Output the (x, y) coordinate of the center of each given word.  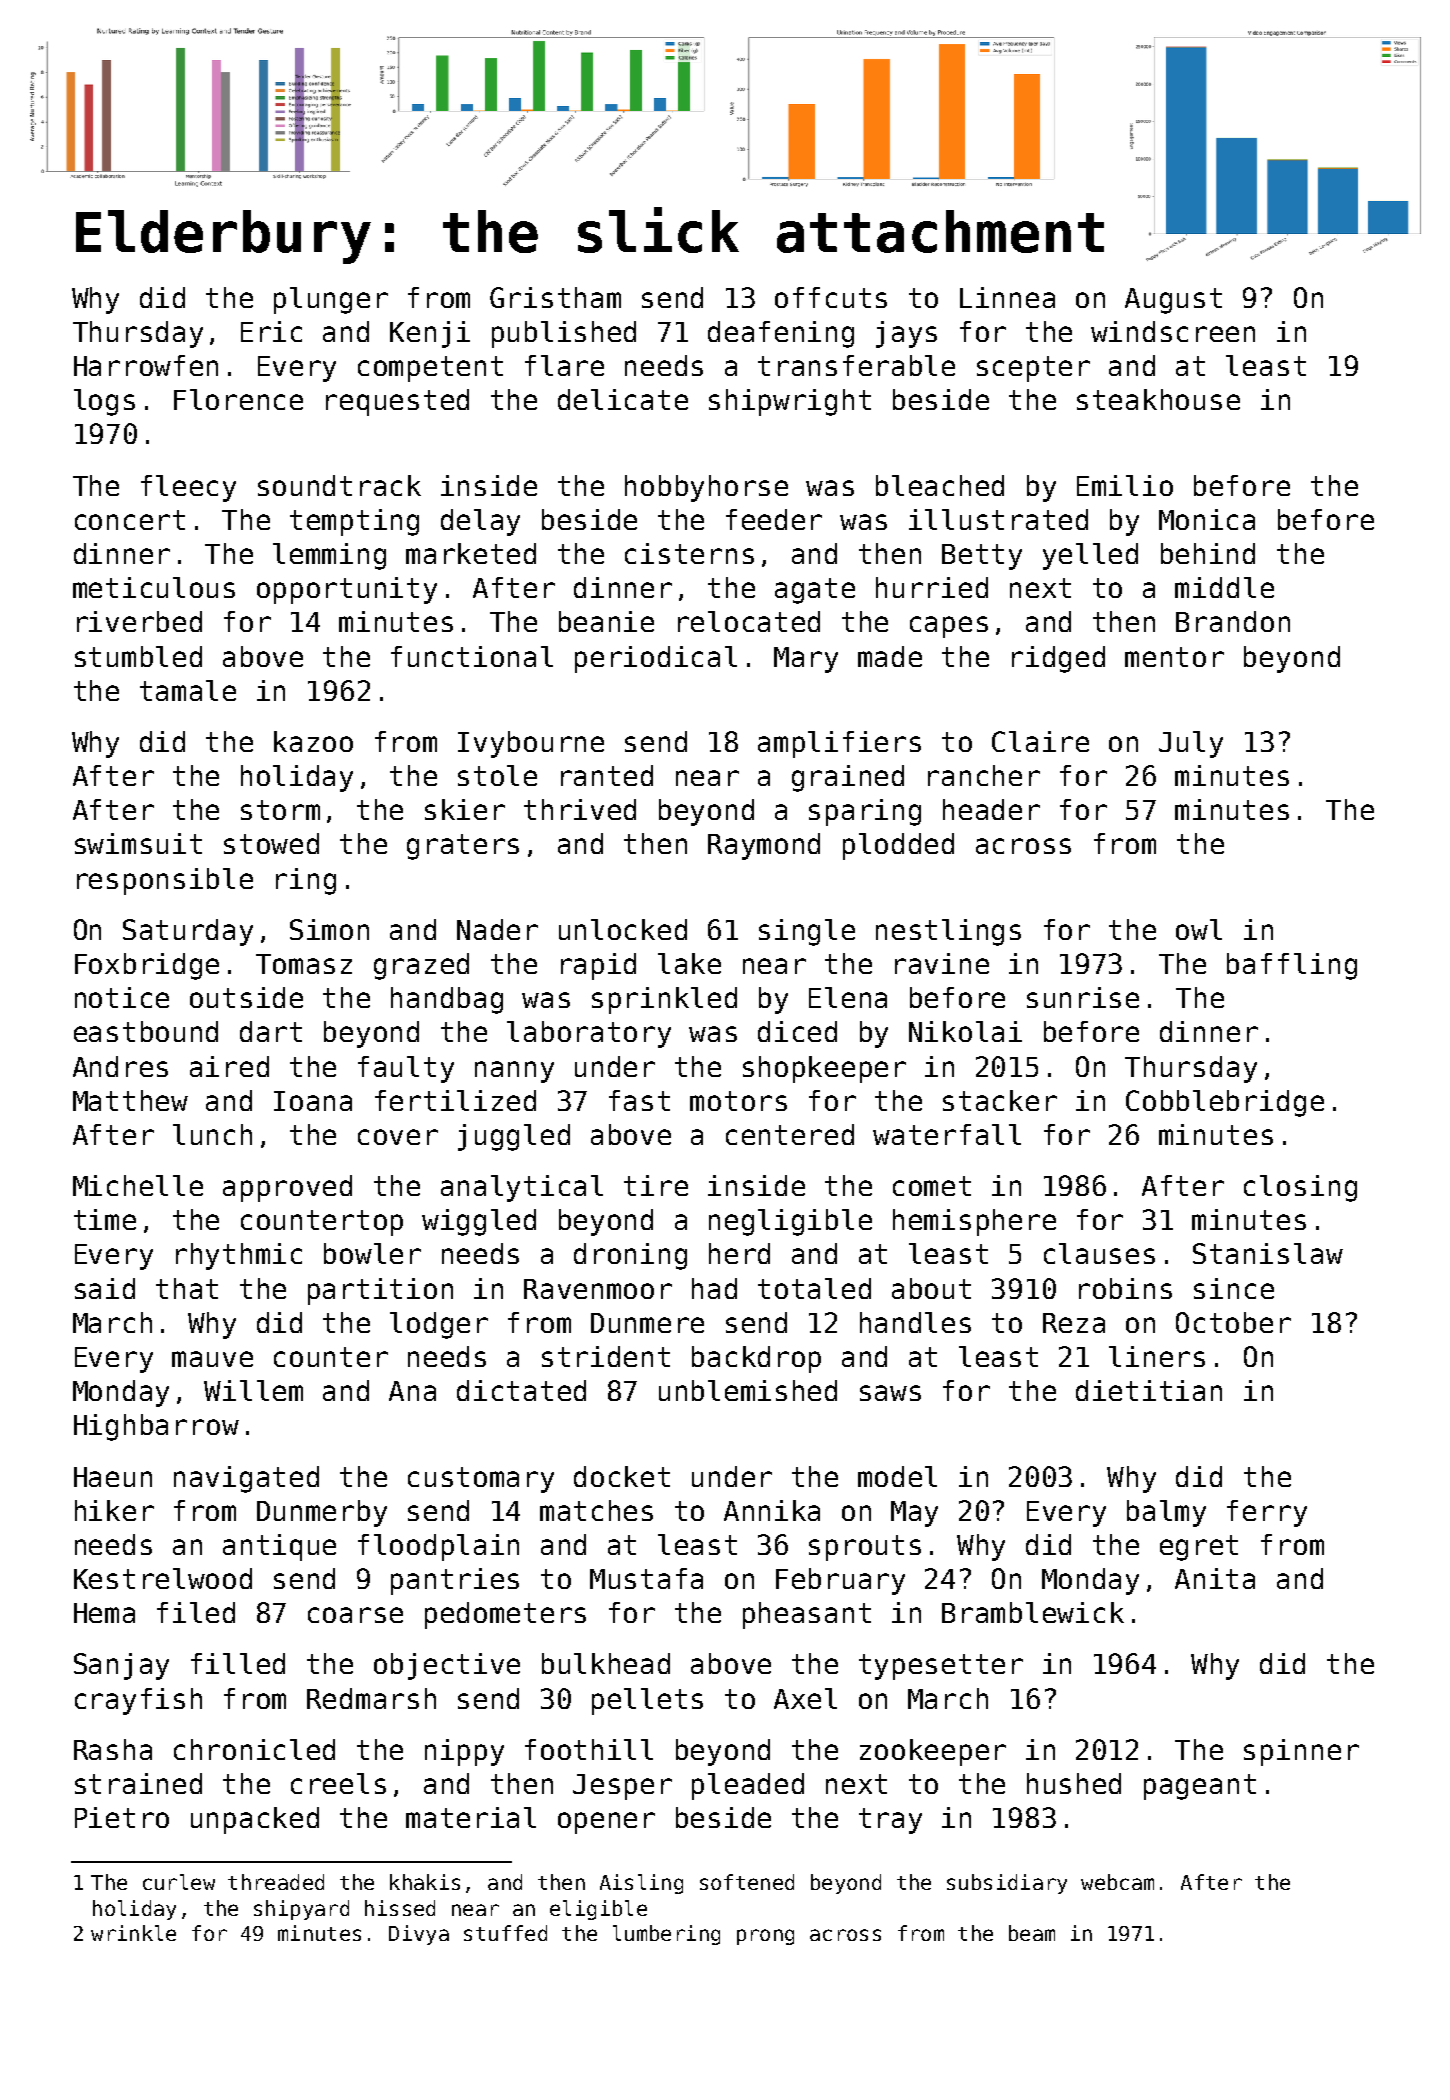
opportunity (347, 590)
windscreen (1173, 331)
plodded (898, 846)
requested (397, 402)
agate (815, 591)
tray (890, 1821)
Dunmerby (322, 1513)
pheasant (807, 1615)
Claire (1040, 741)
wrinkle (133, 1933)
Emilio (1125, 485)
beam (1032, 1933)
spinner (1301, 1752)
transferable (856, 365)
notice (122, 997)
